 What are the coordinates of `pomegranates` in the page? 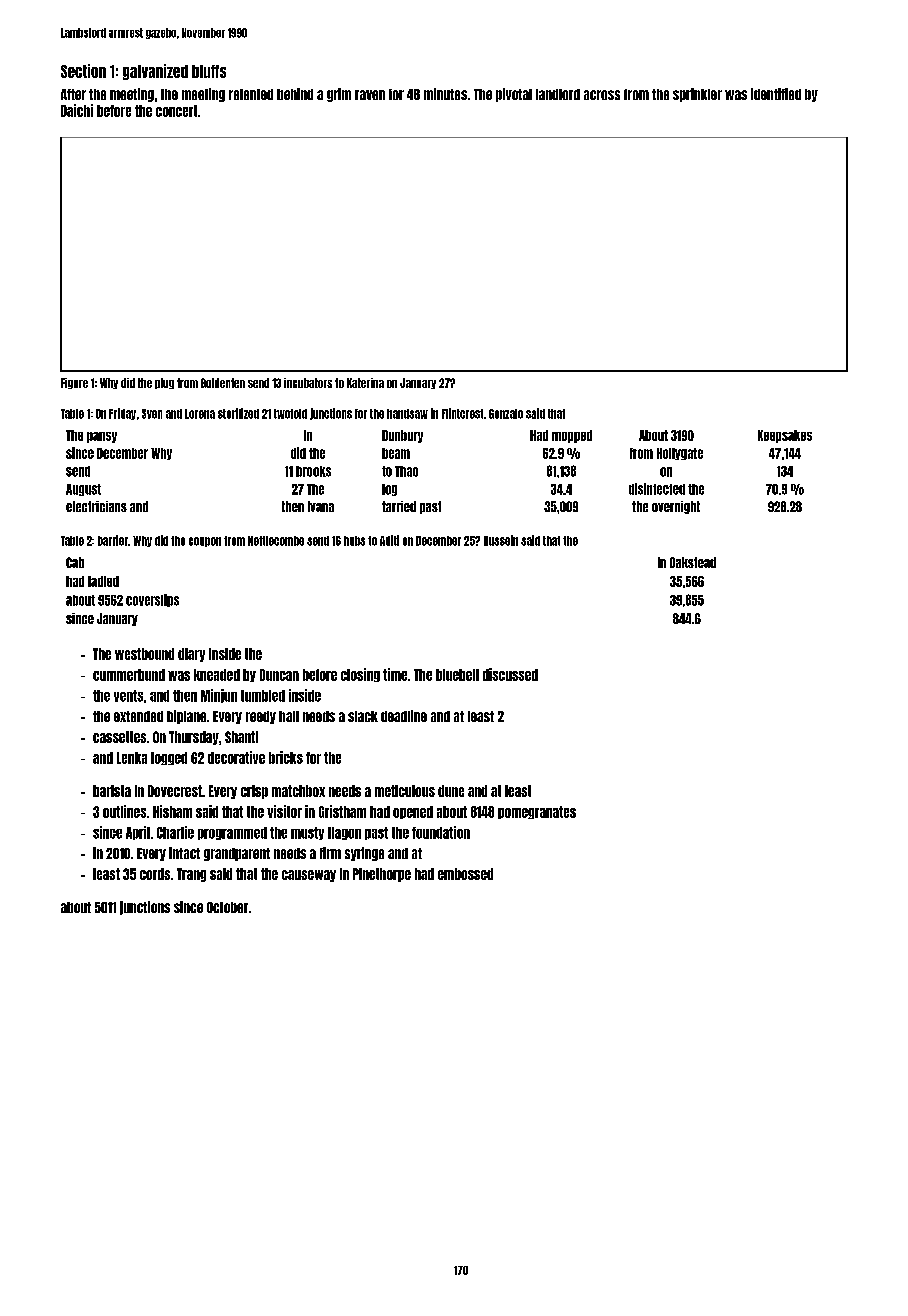 It's located at (537, 812).
